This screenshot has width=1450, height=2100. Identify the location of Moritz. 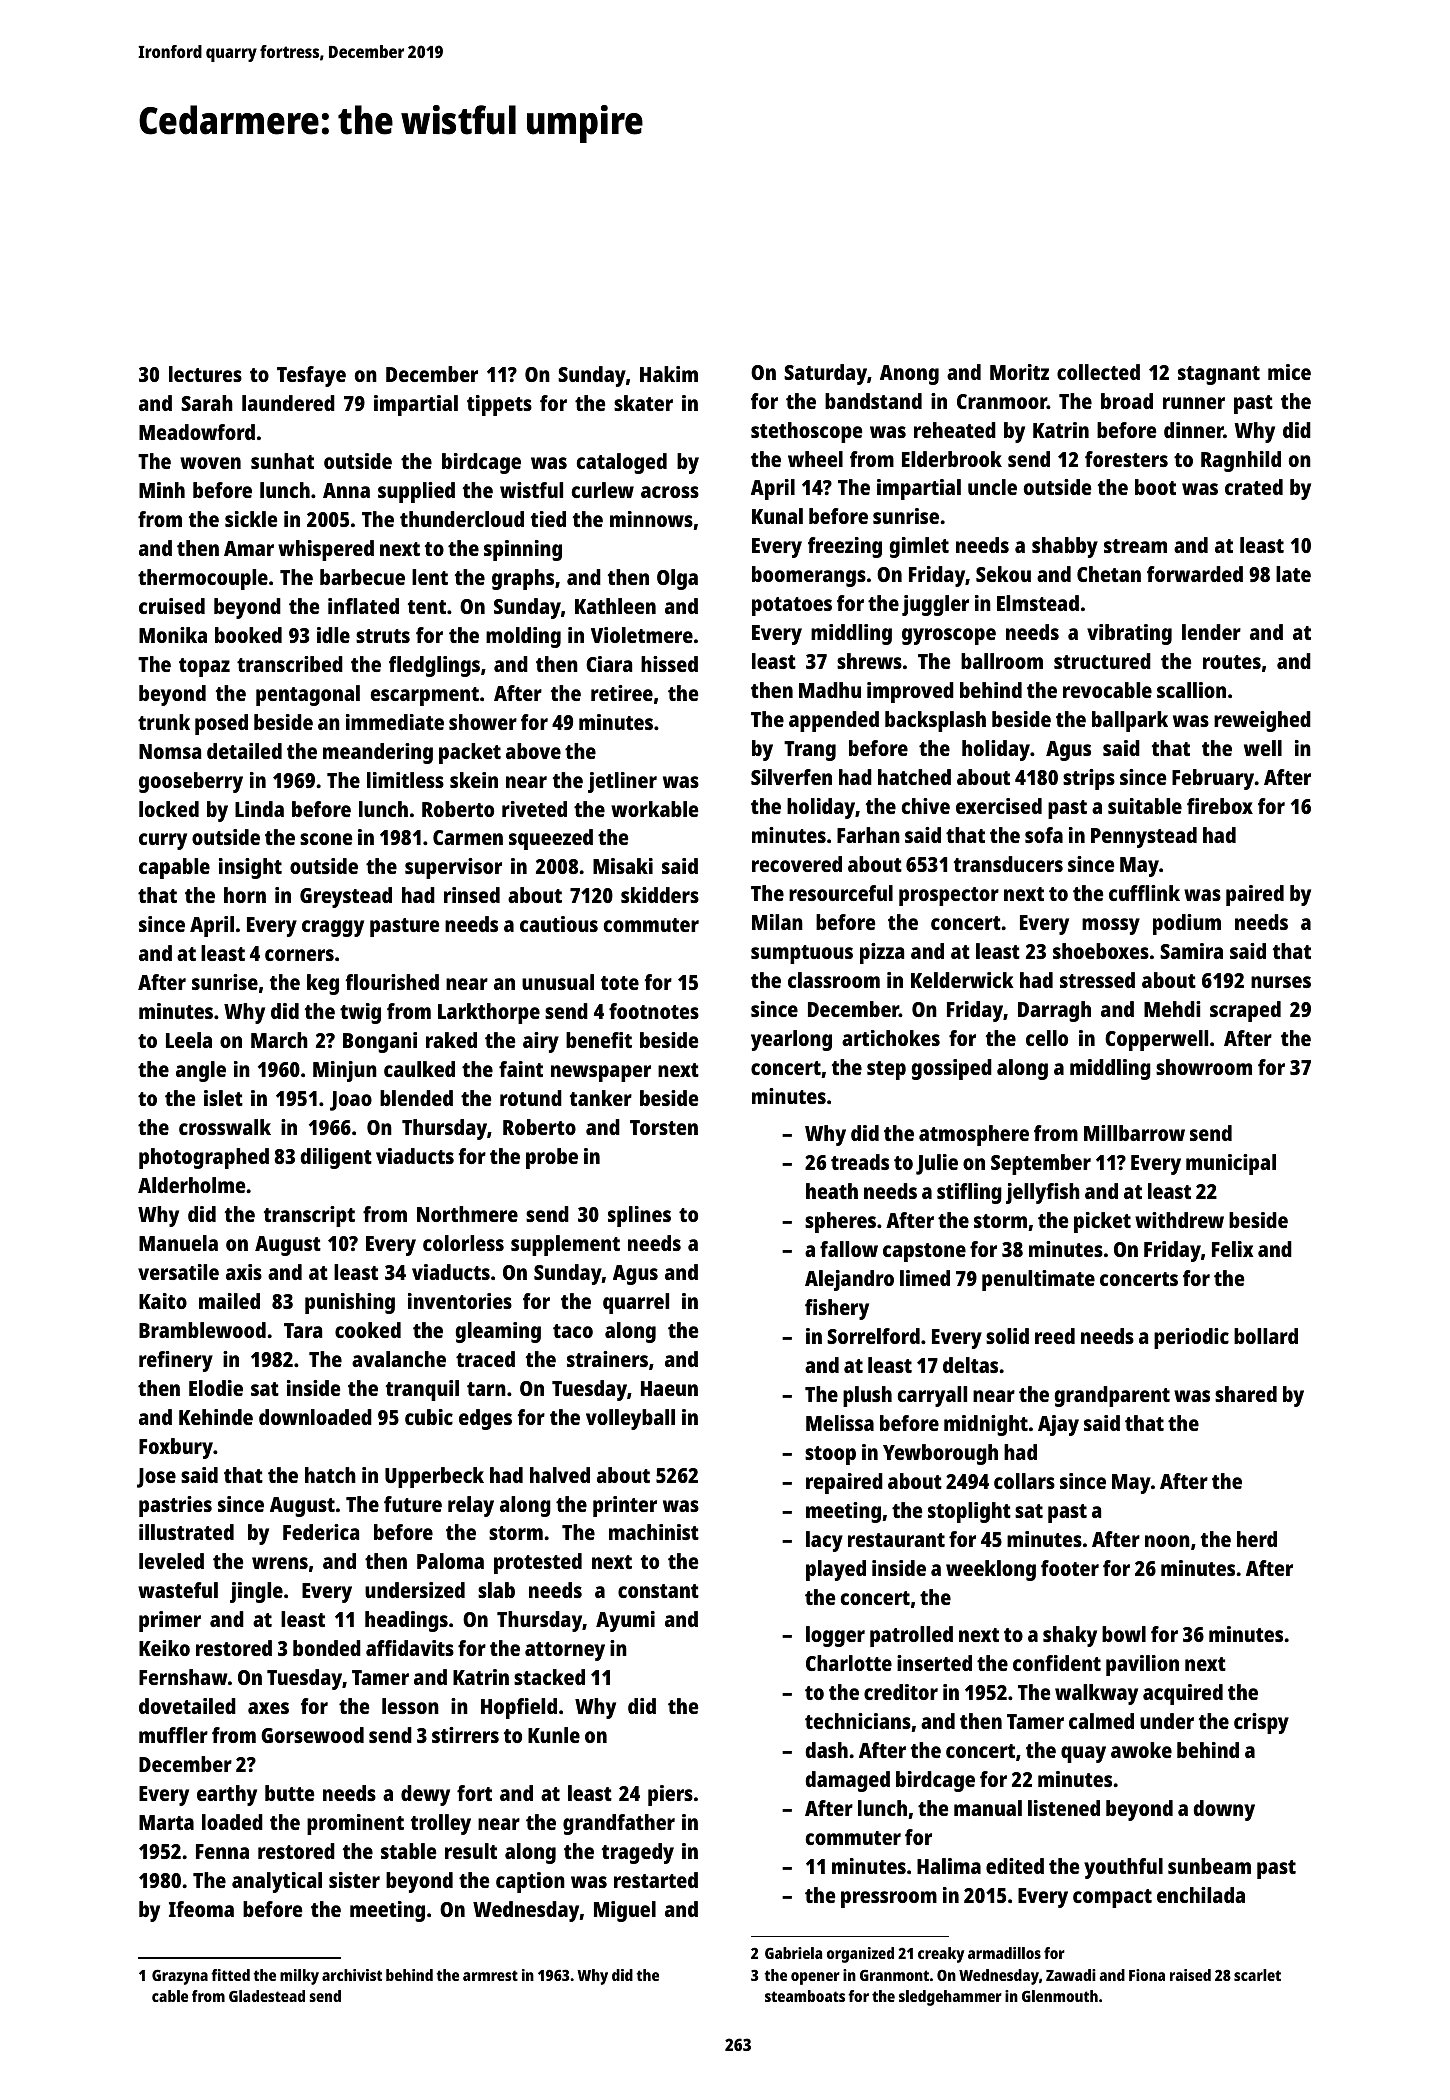
(1019, 372).
